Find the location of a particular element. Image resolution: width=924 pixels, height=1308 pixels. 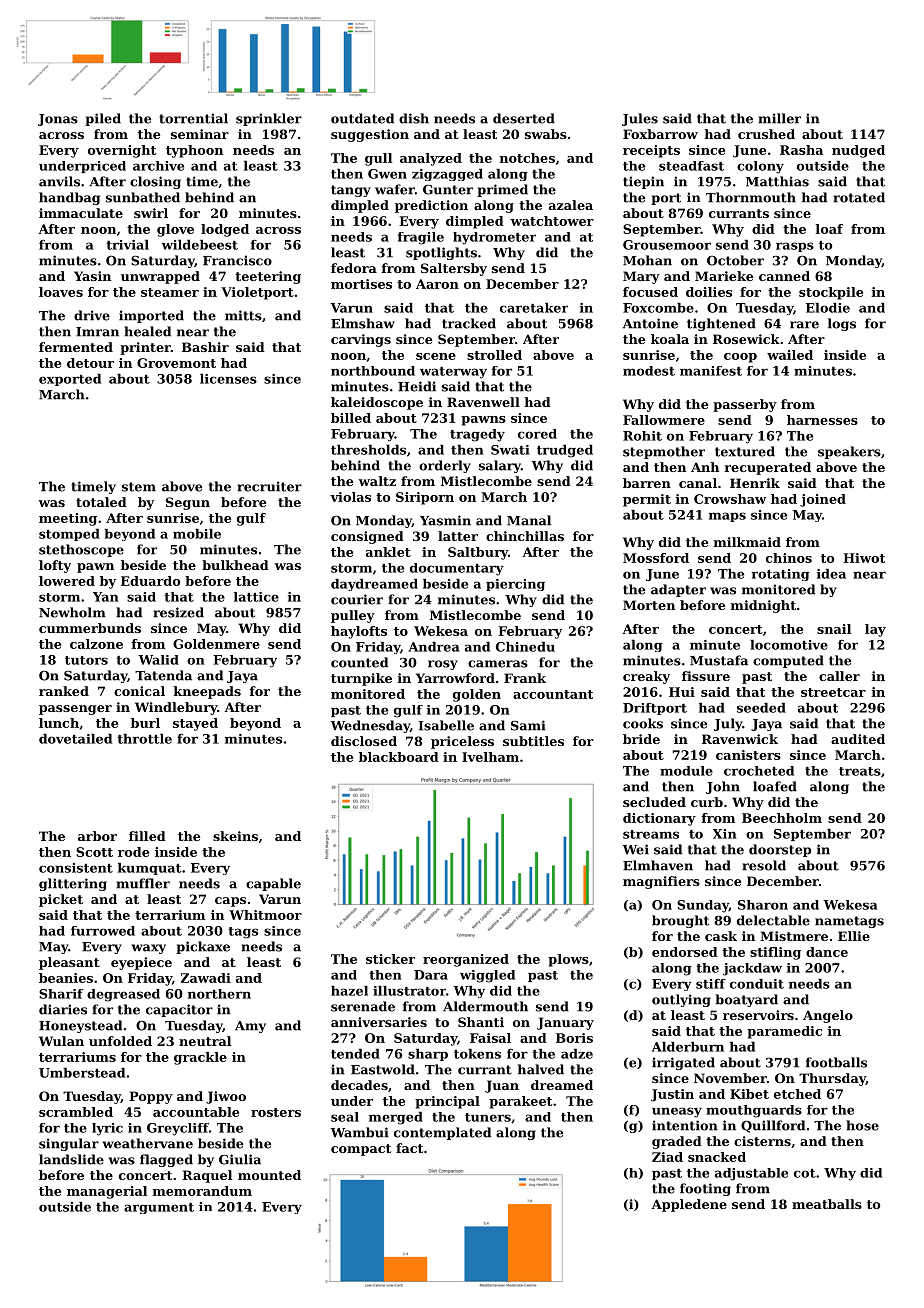

pulley is located at coordinates (353, 616).
